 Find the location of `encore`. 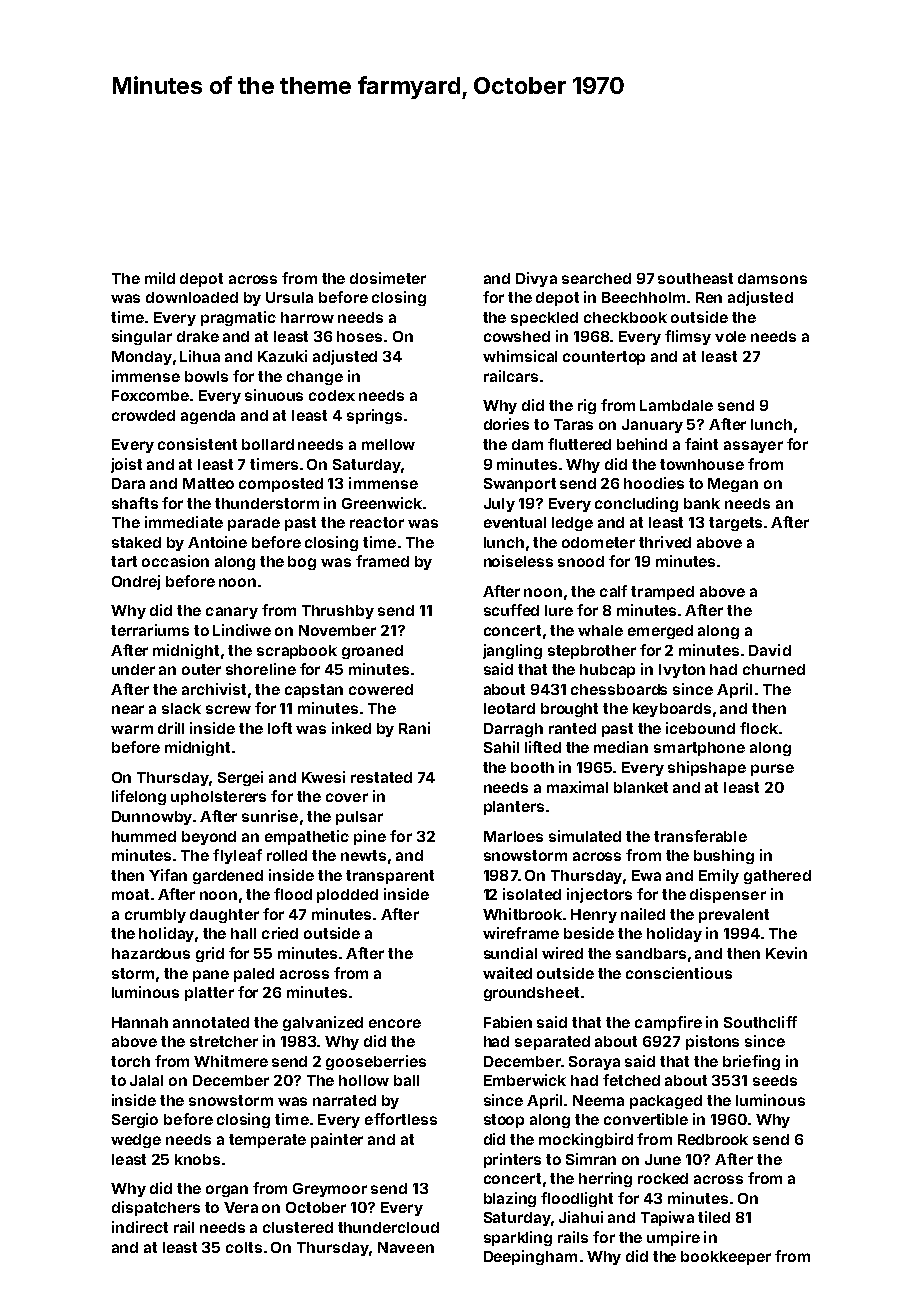

encore is located at coordinates (395, 1023).
